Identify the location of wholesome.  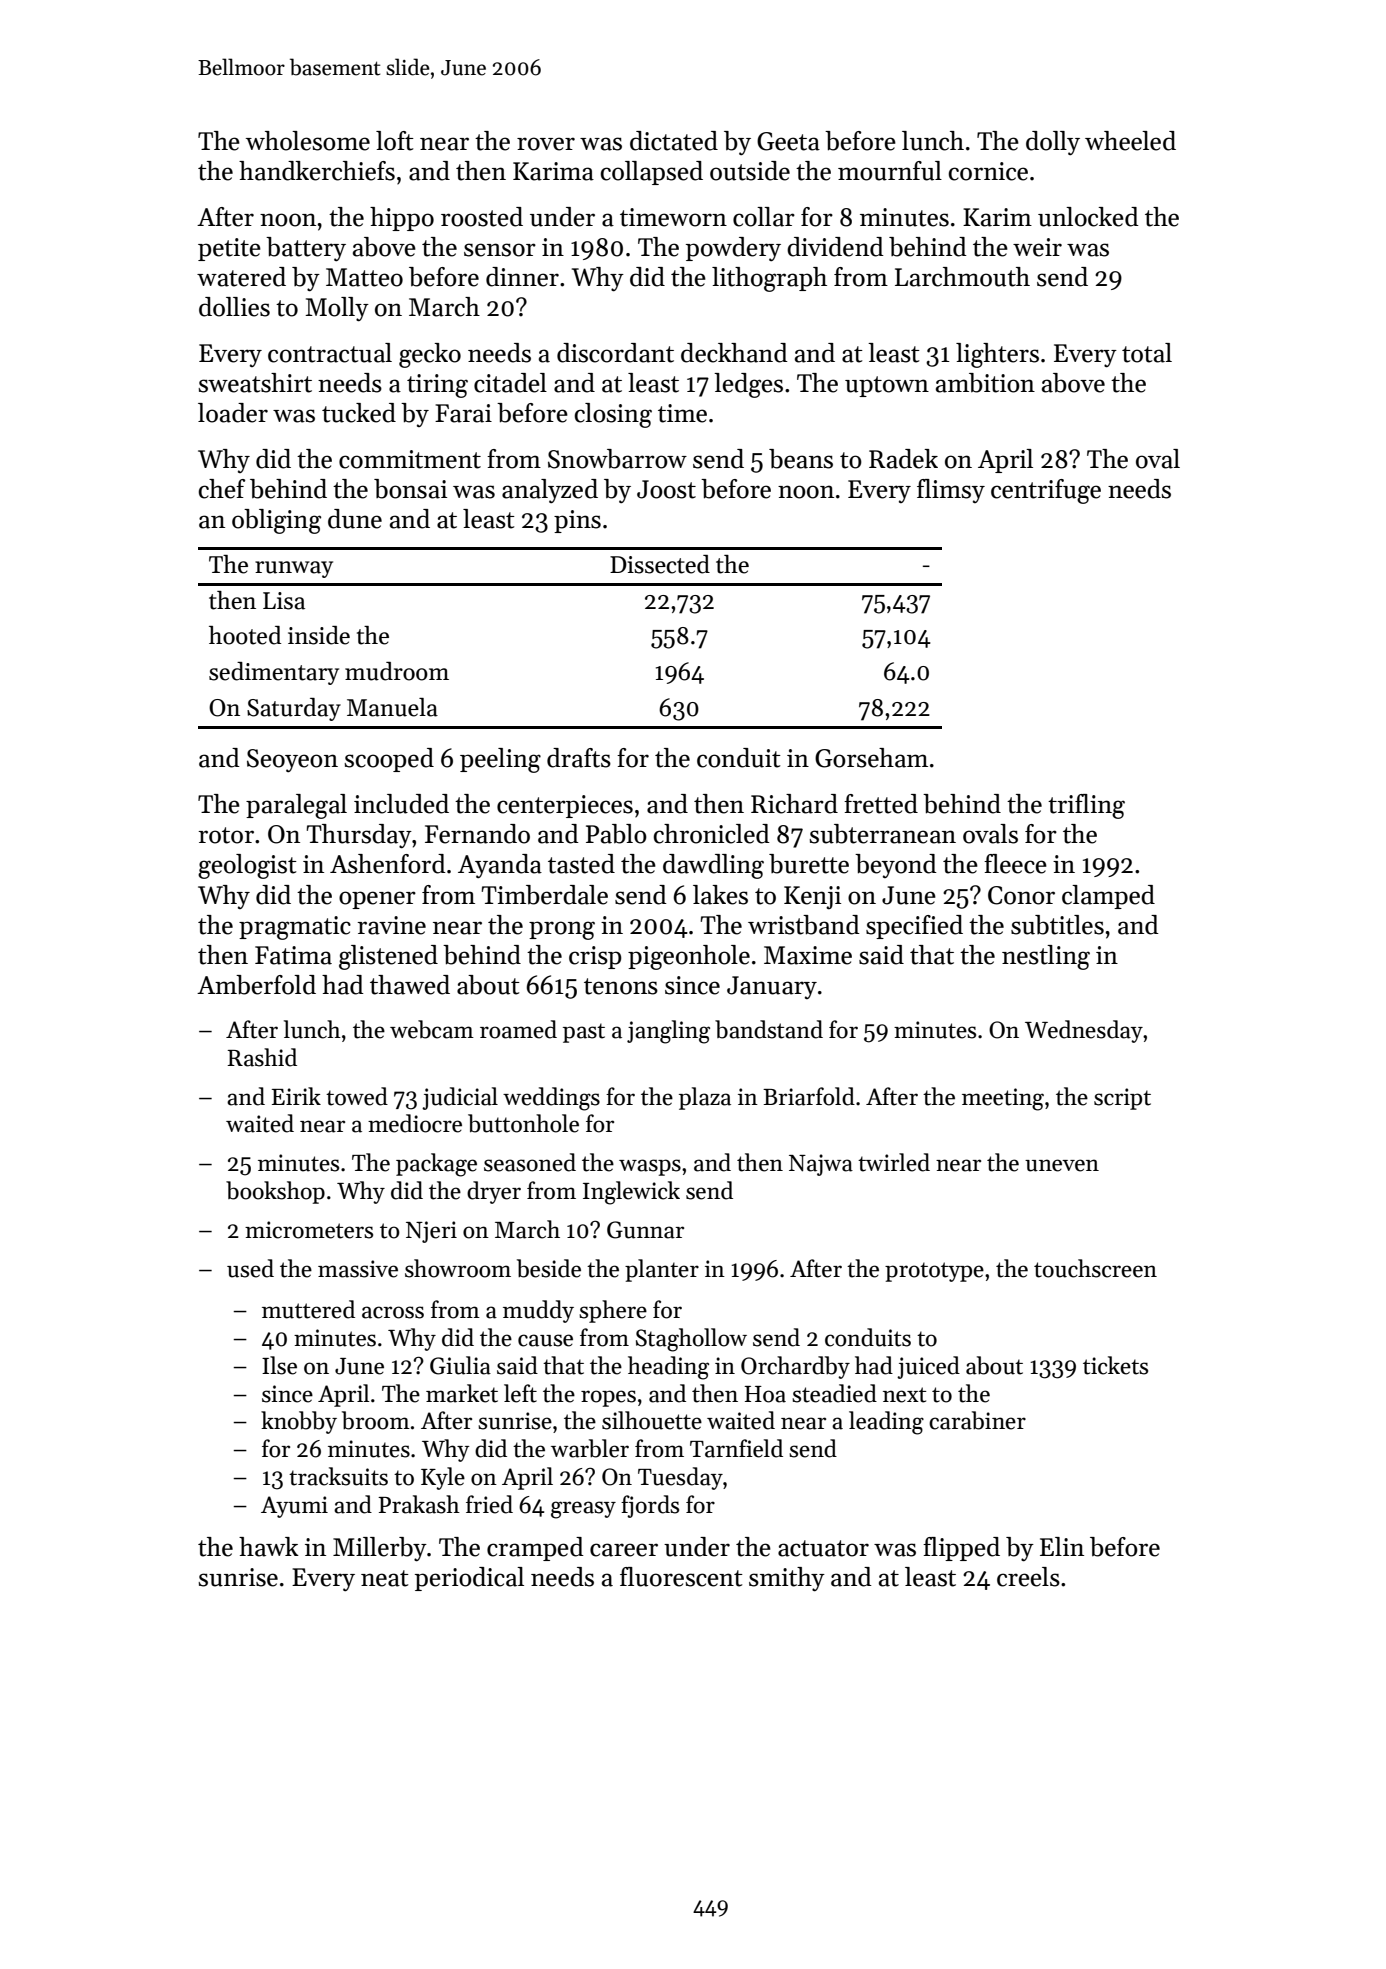
(308, 141).
